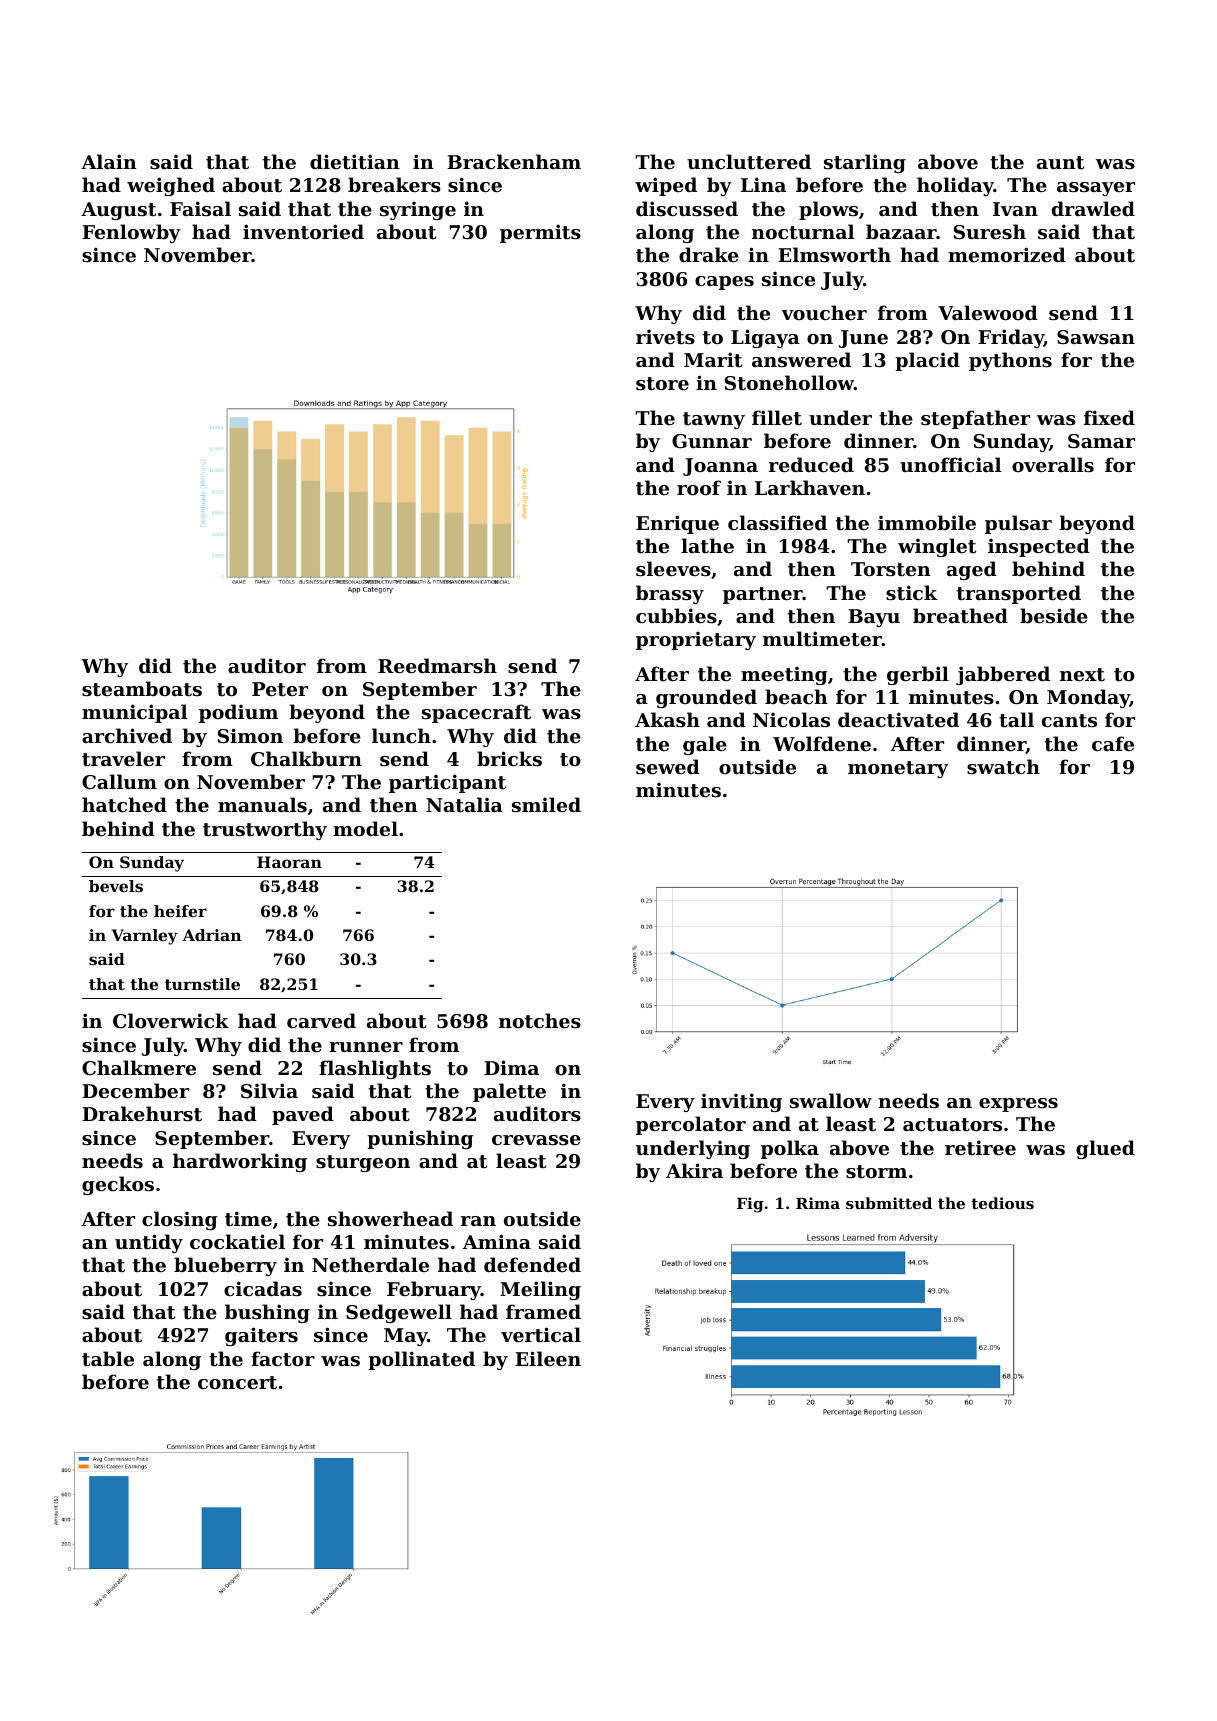  What do you see at coordinates (108, 1358) in the document?
I see `table` at bounding box center [108, 1358].
